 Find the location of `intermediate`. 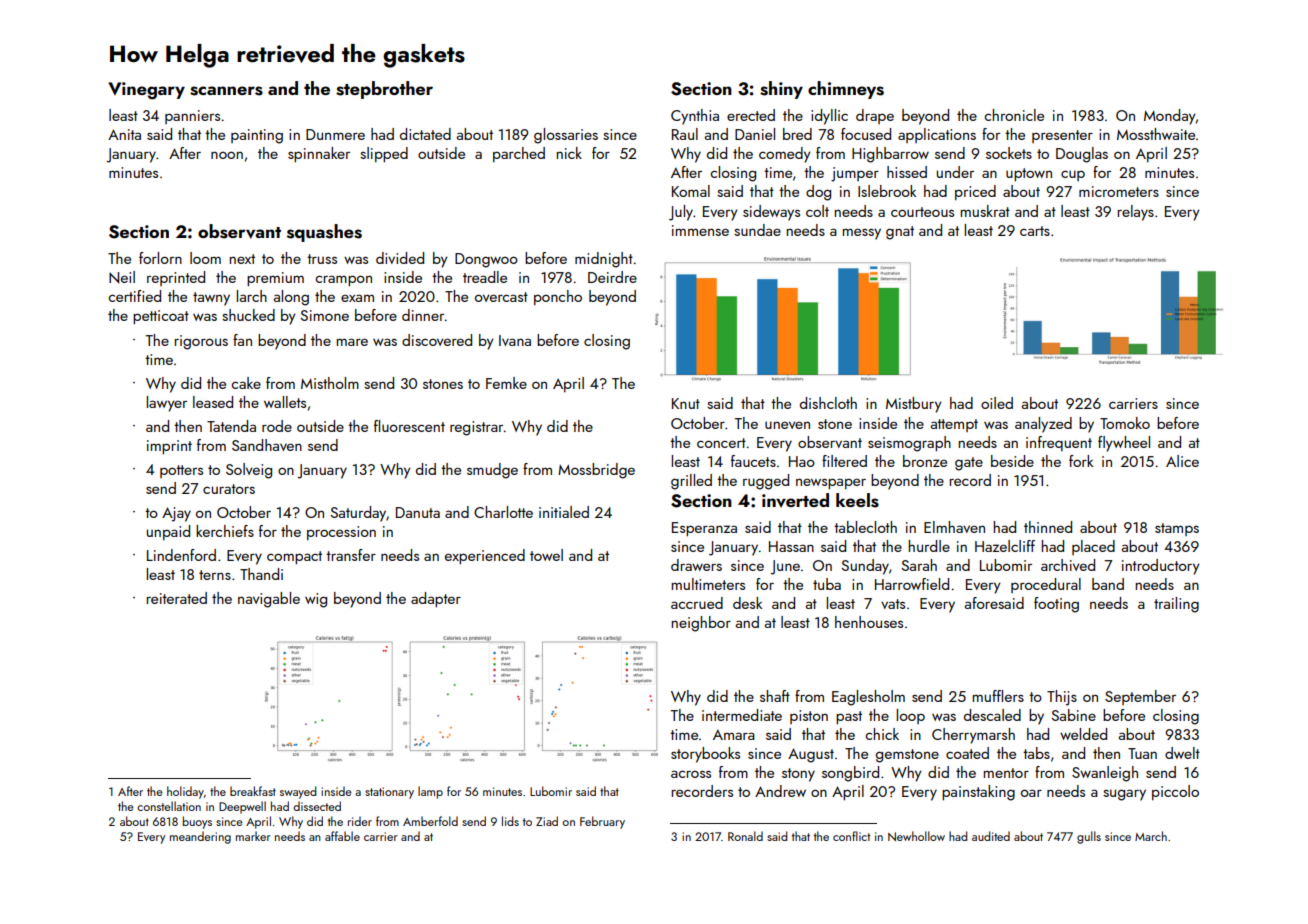

intermediate is located at coordinates (742, 715).
